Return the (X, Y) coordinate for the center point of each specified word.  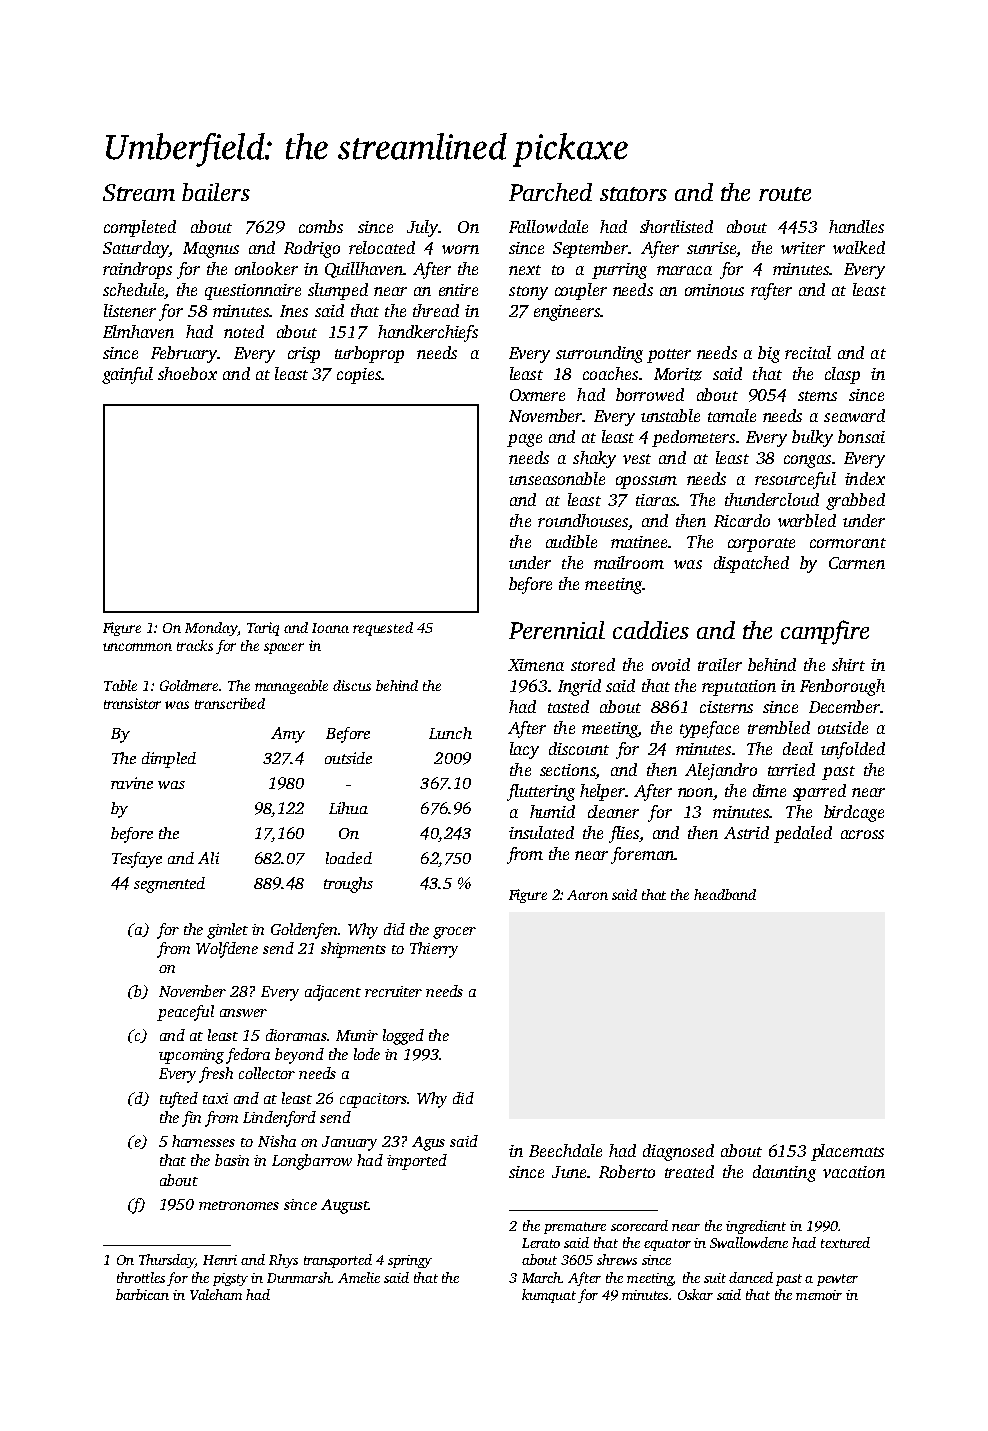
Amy (288, 735)
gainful (127, 375)
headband (725, 894)
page (524, 440)
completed (140, 228)
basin (232, 1160)
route (785, 194)
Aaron (587, 895)
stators (633, 194)
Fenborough (842, 687)
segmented (169, 885)
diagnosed (678, 1152)
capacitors (373, 1100)
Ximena (536, 665)
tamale (732, 415)
